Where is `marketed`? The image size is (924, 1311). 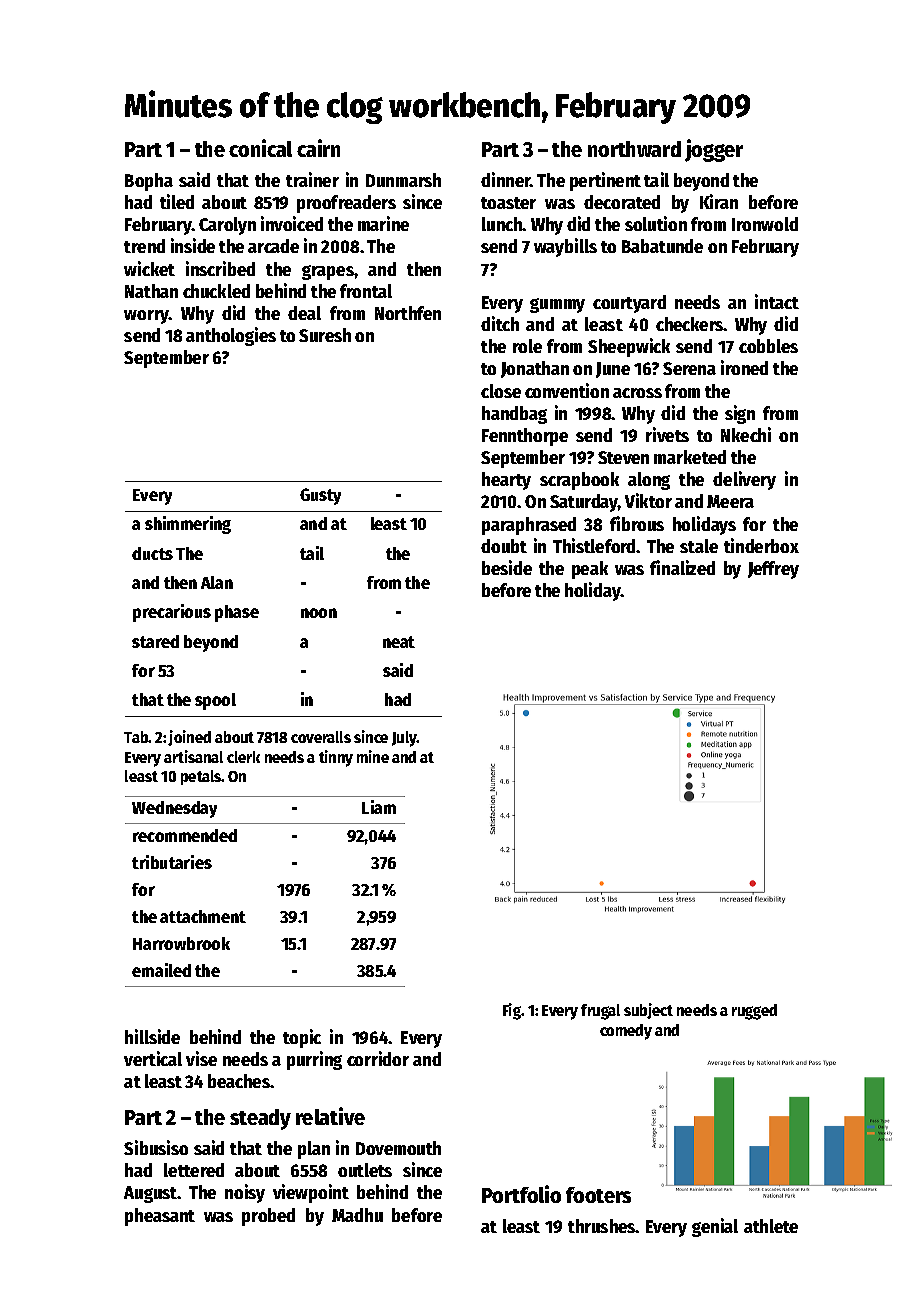
marketed is located at coordinates (690, 457).
